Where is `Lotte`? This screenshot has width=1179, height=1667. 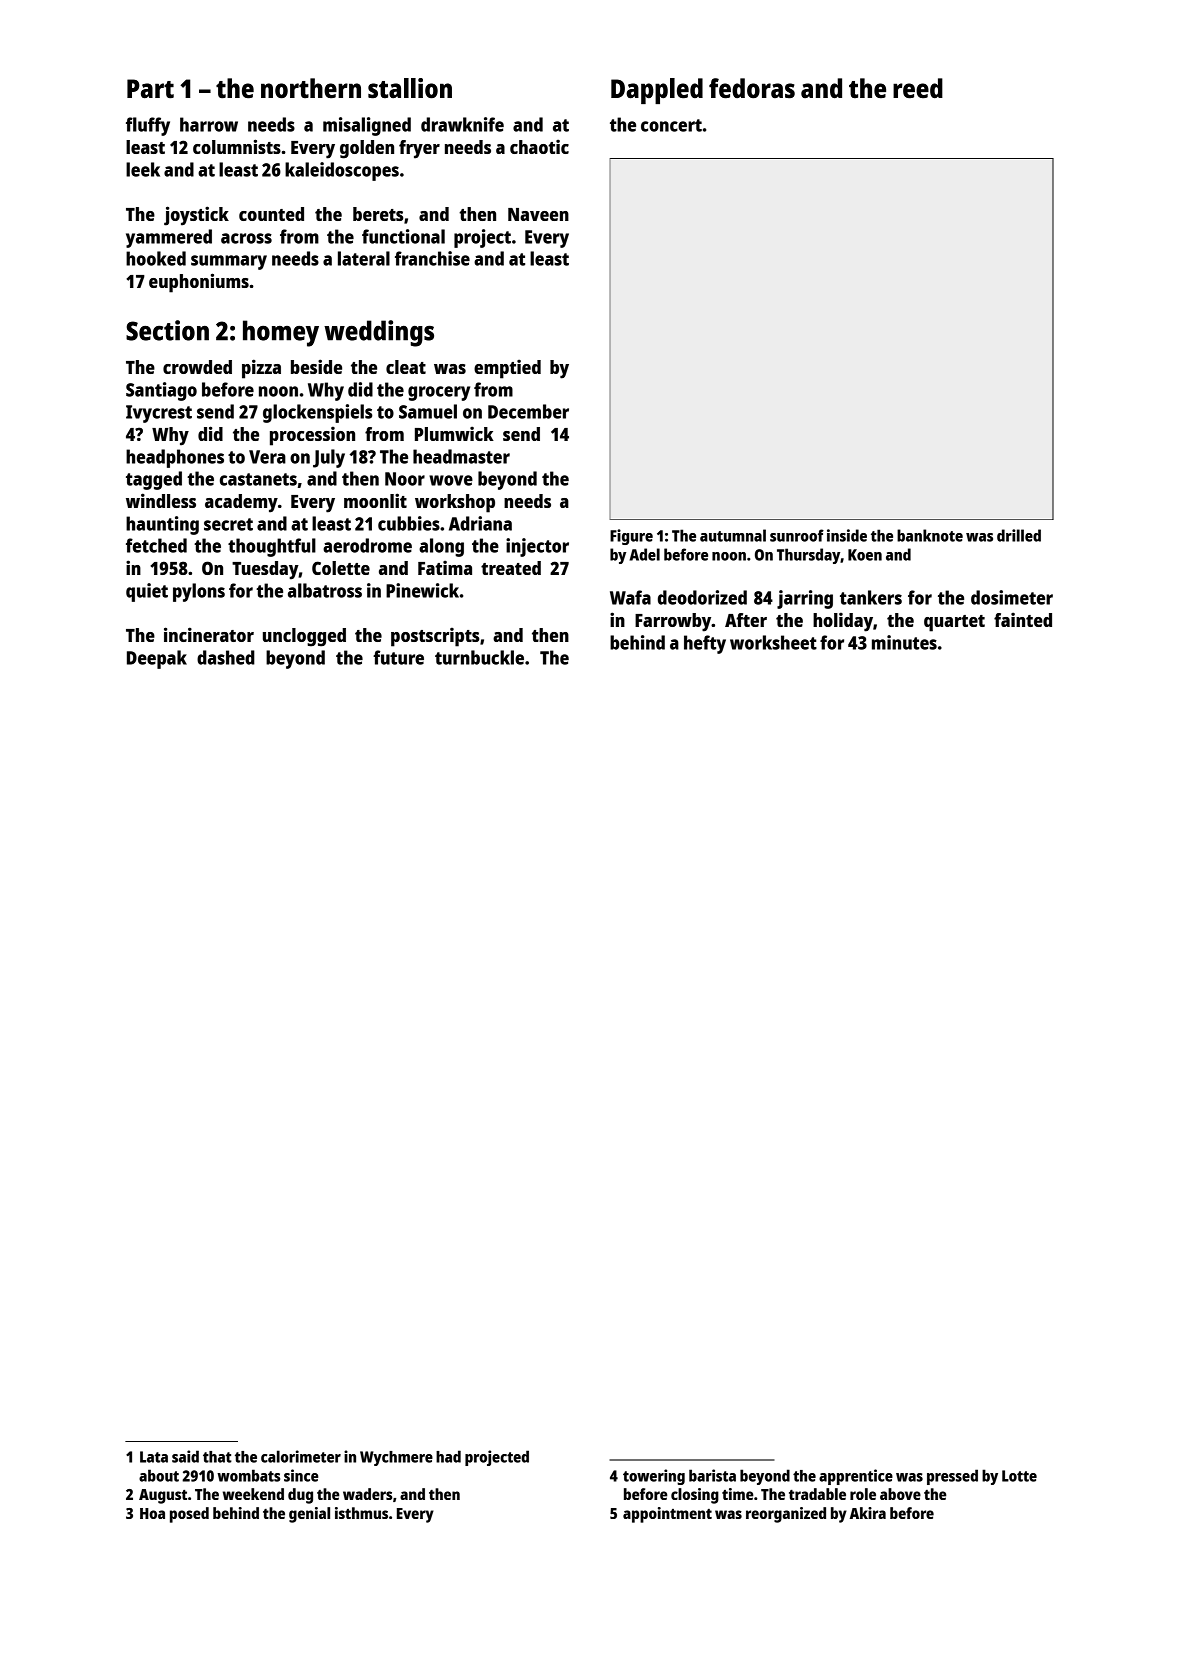 Lotte is located at coordinates (1019, 1476).
